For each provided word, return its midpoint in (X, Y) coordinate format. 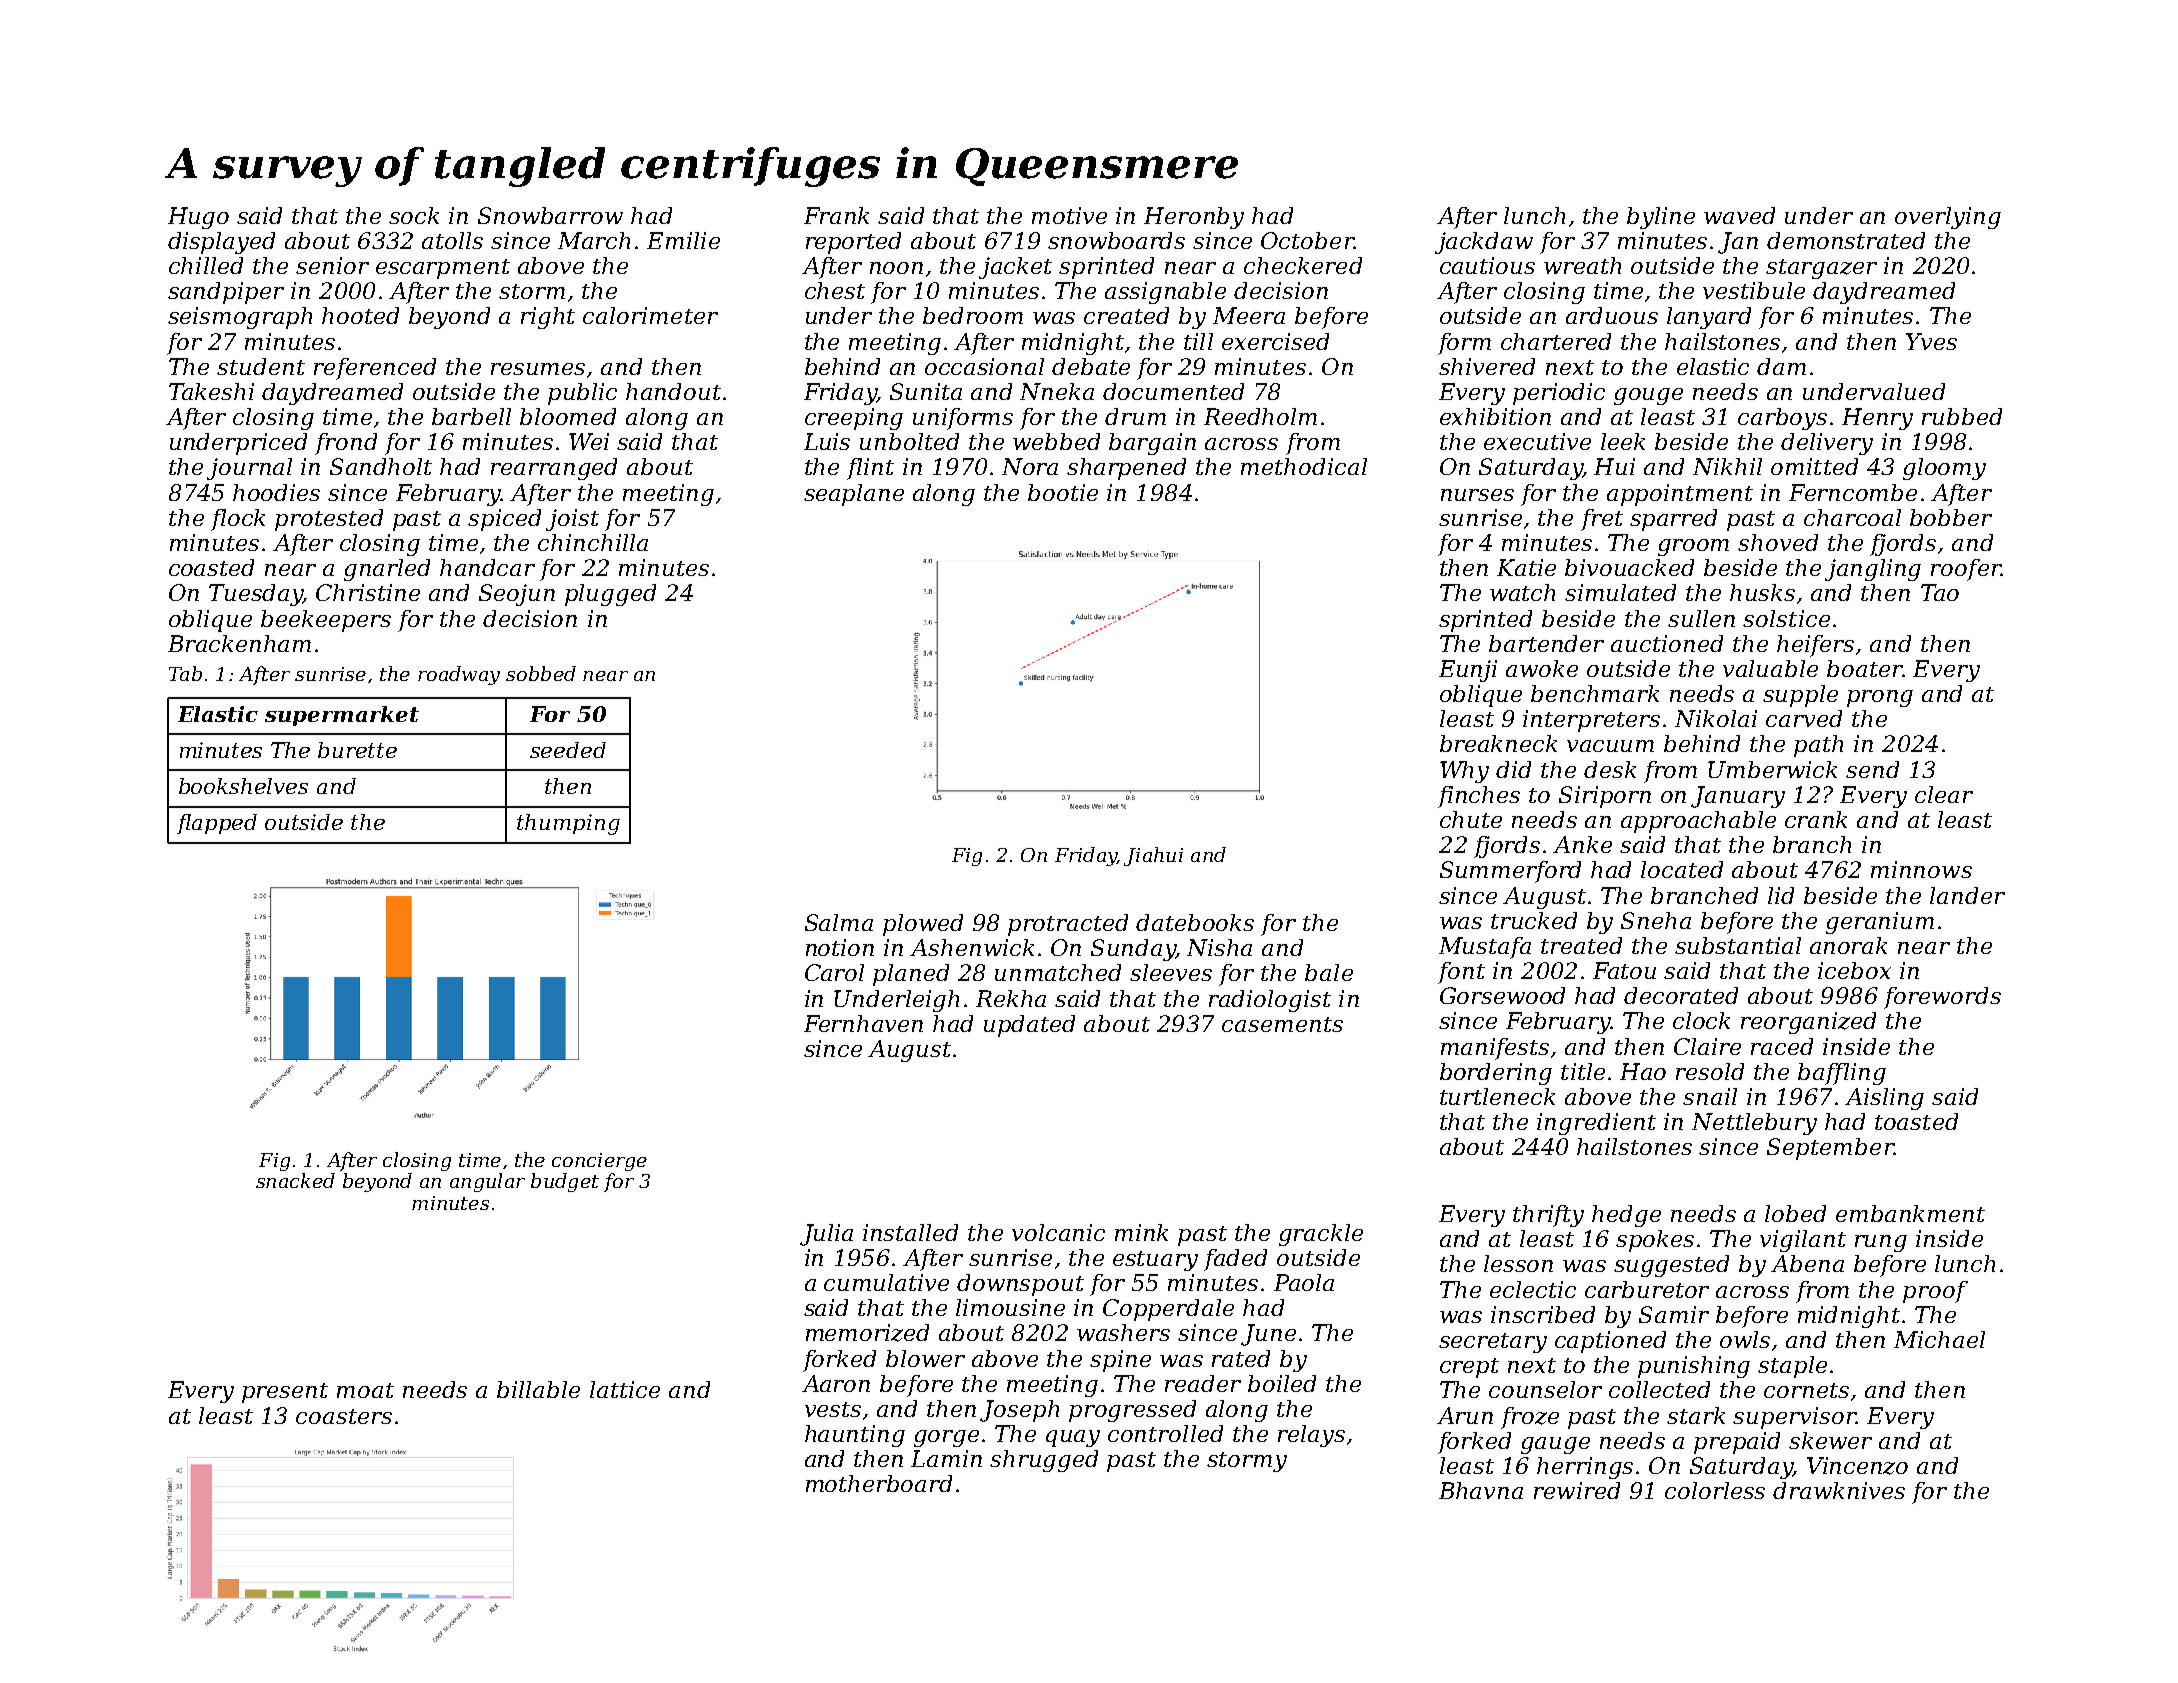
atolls (452, 240)
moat (365, 1390)
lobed (1795, 1213)
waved (1739, 215)
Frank (836, 215)
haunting (855, 1436)
